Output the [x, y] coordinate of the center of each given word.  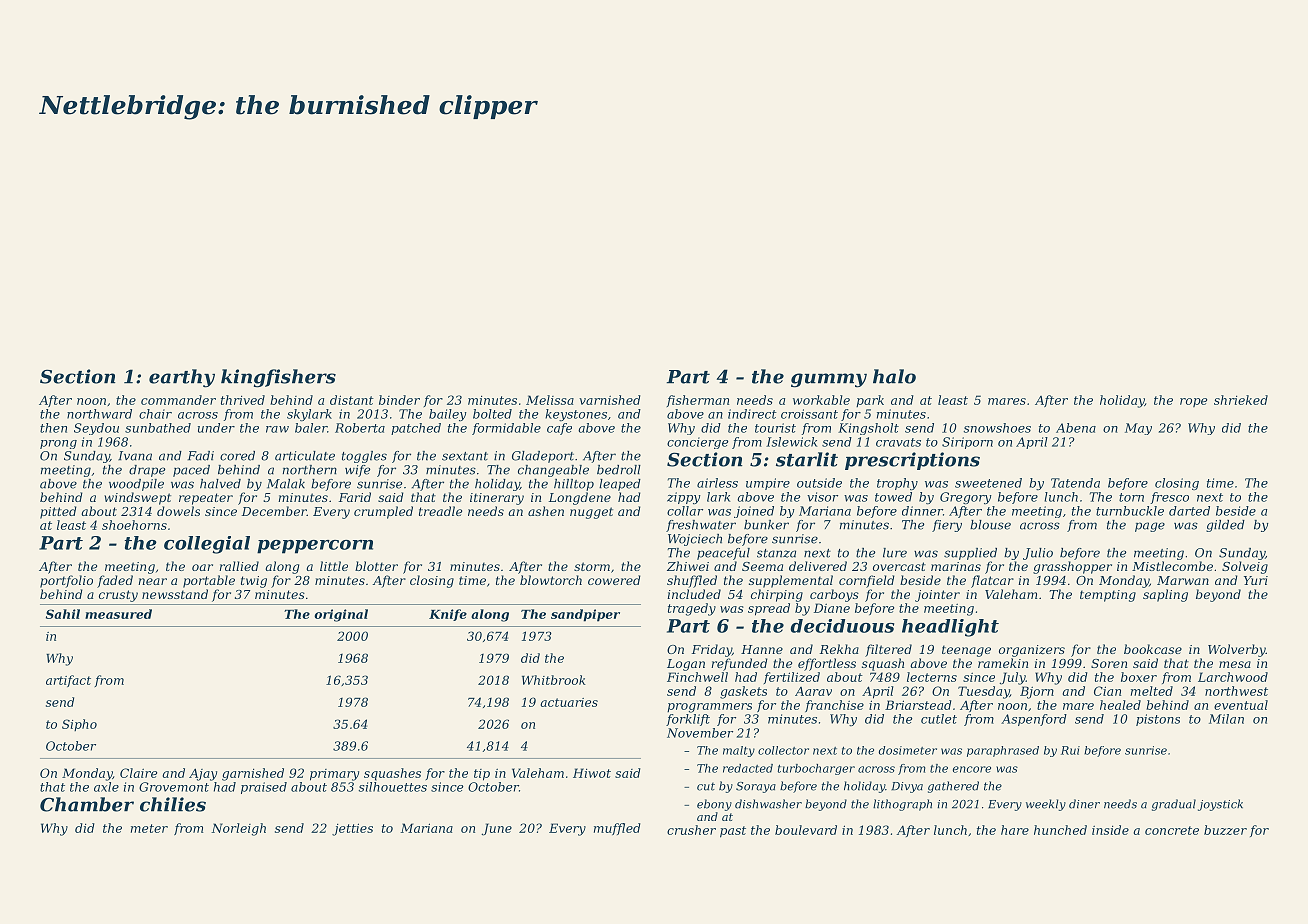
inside [1110, 830]
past [733, 832]
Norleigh [238, 829]
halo [894, 376]
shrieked [1241, 400]
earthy [182, 378]
